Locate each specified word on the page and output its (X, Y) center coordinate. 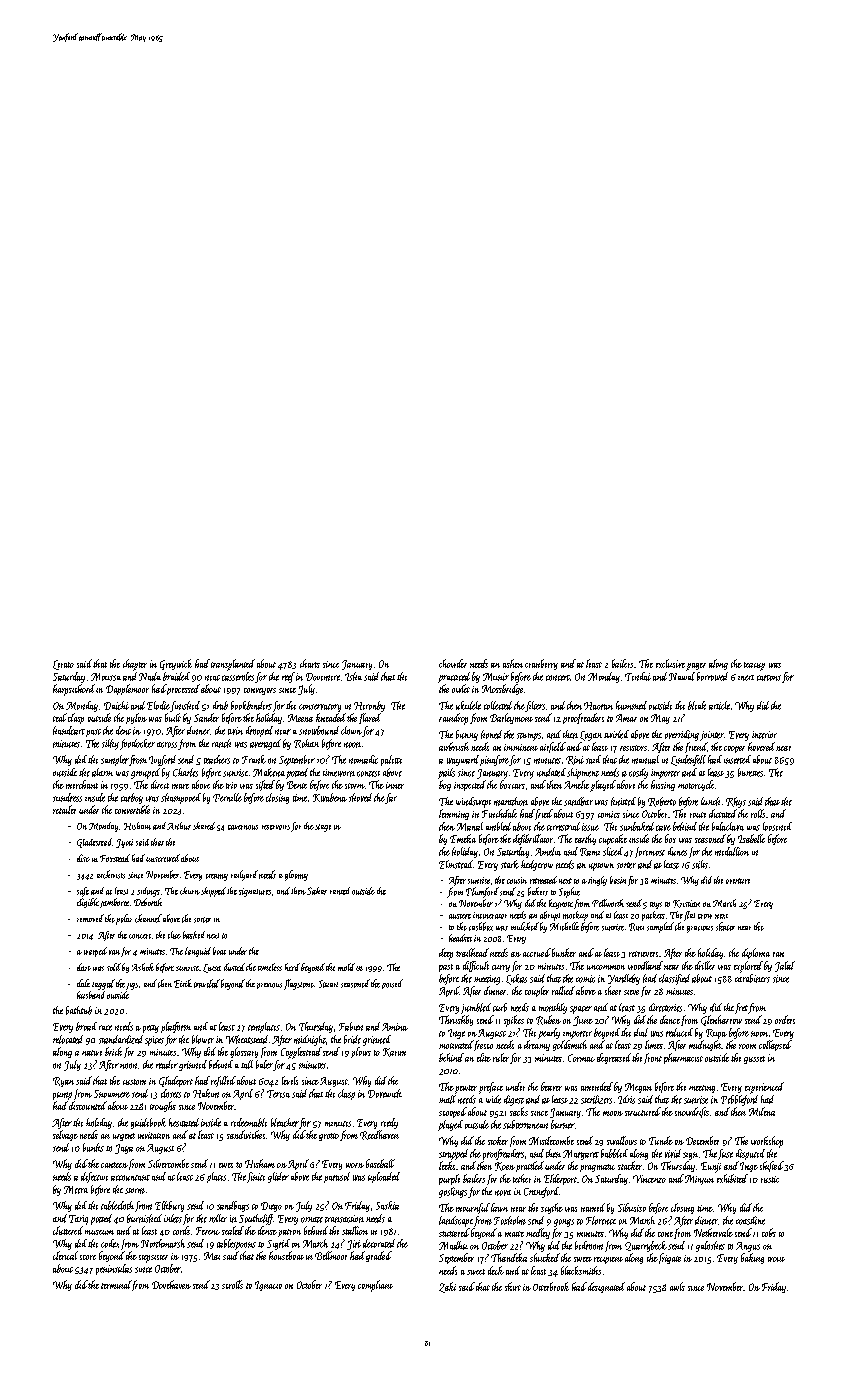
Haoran (598, 706)
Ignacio (268, 1286)
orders (785, 1019)
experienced (764, 1088)
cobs (769, 1232)
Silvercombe (168, 1163)
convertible (132, 809)
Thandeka (509, 1257)
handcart (69, 730)
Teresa (278, 1094)
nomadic (363, 759)
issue (590, 827)
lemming (454, 814)
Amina (395, 1027)
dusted (234, 967)
